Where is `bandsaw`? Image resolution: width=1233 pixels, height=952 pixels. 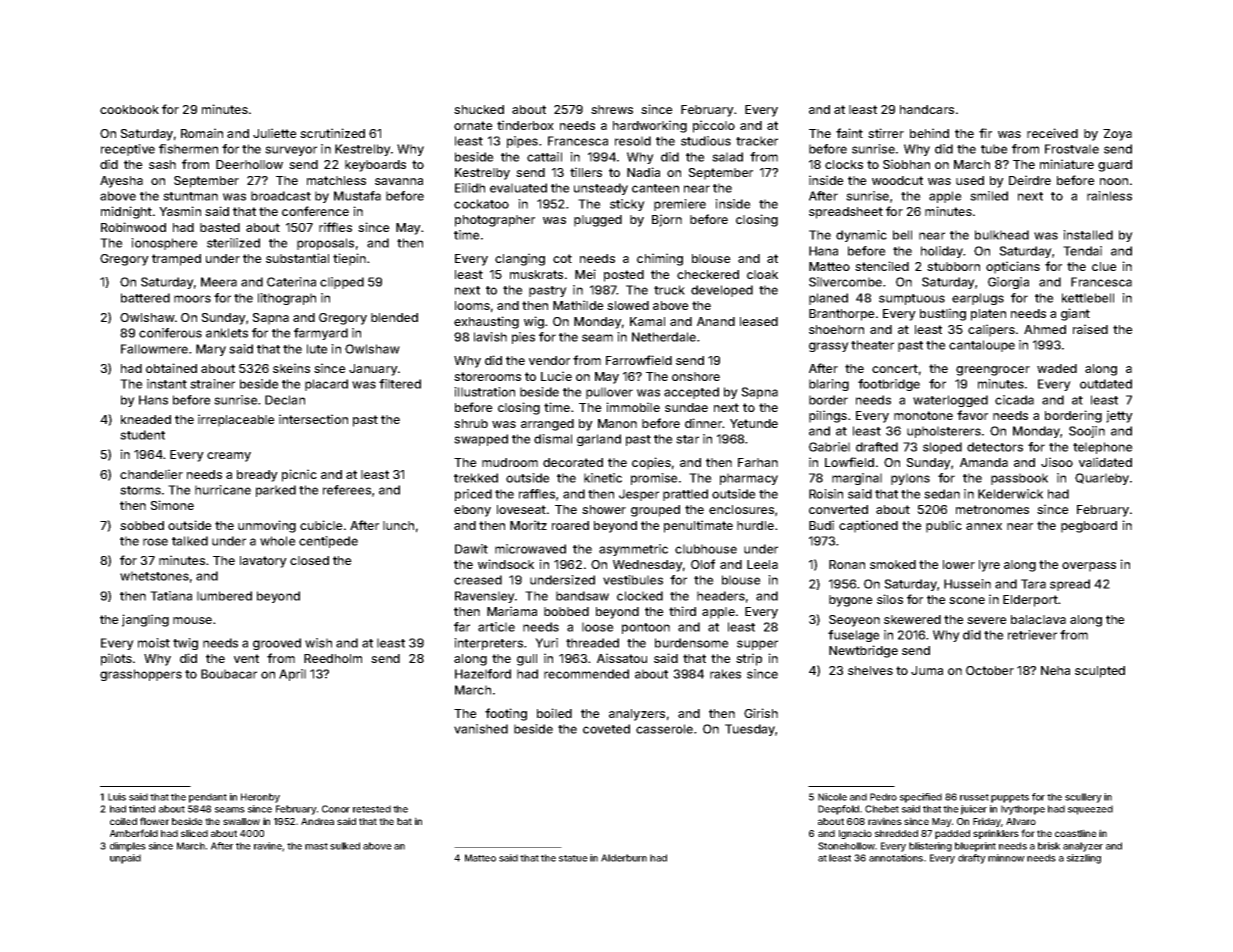 bandsaw is located at coordinates (582, 596).
